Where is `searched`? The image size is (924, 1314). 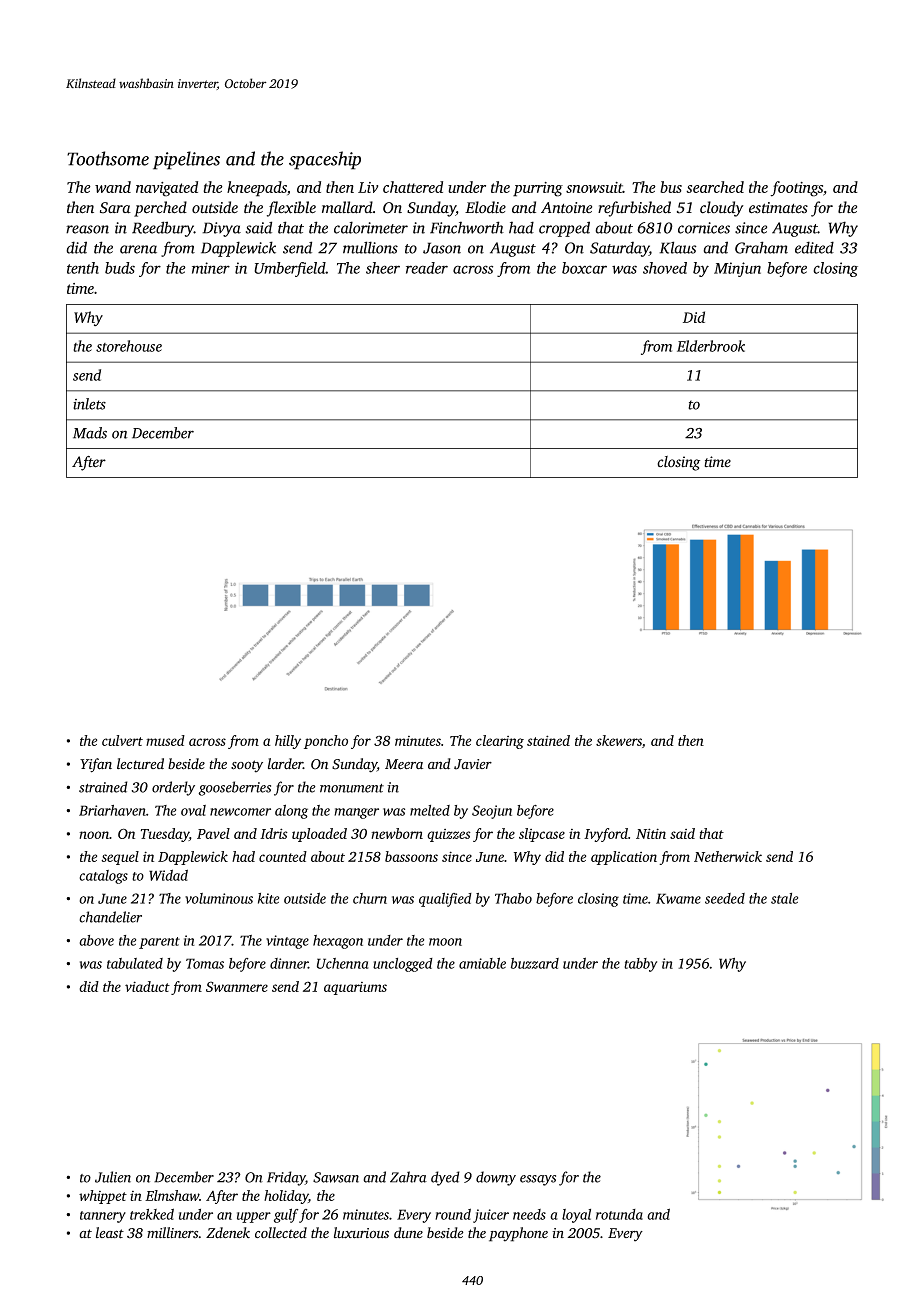
searched is located at coordinates (715, 187).
